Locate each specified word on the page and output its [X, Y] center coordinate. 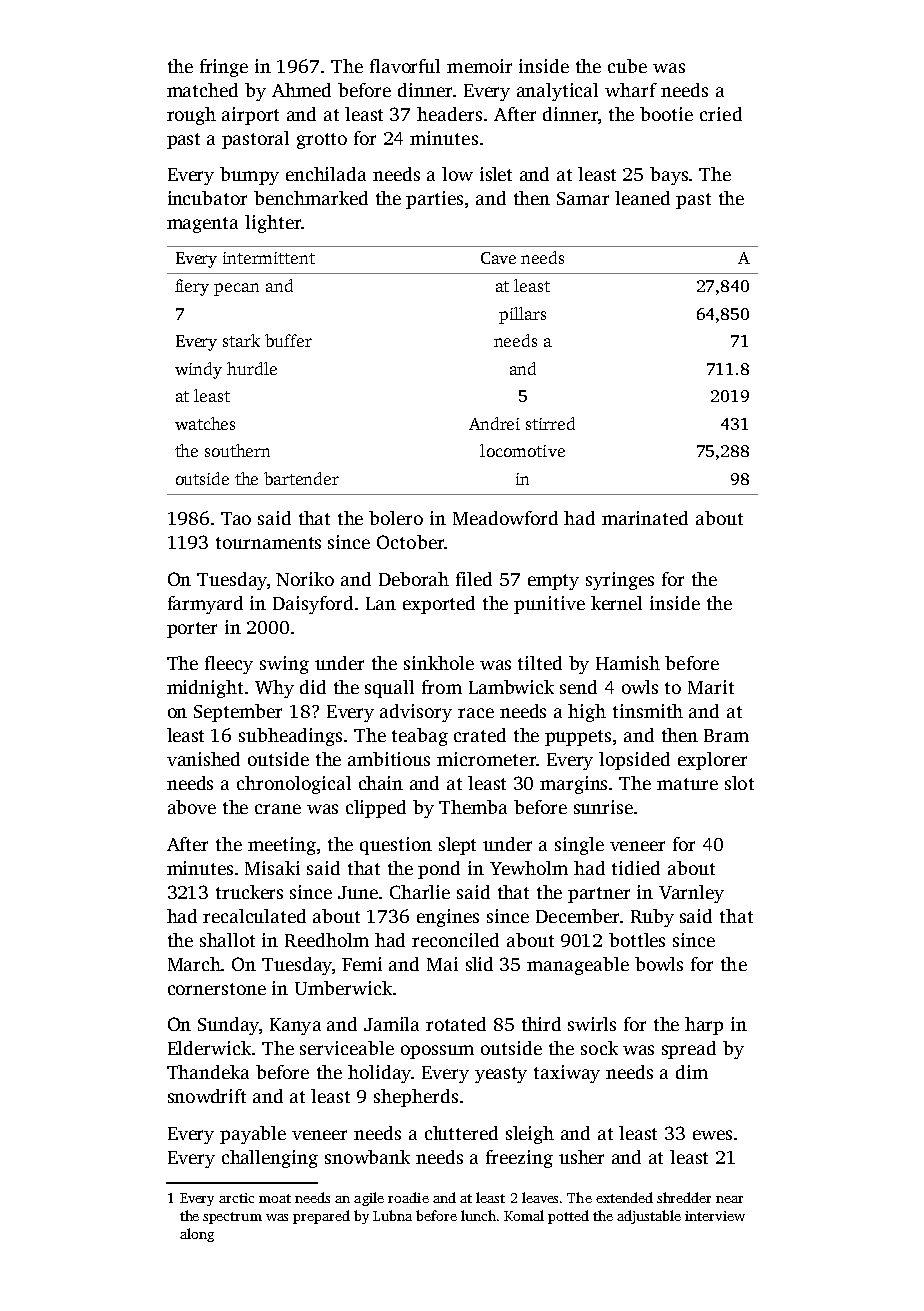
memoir [479, 66]
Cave [498, 258]
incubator [207, 198]
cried [721, 114]
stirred [550, 423]
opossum [437, 1052]
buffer [288, 340]
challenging [270, 1159]
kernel [616, 603]
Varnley [691, 894]
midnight [205, 689]
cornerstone [217, 989]
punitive [549, 605]
